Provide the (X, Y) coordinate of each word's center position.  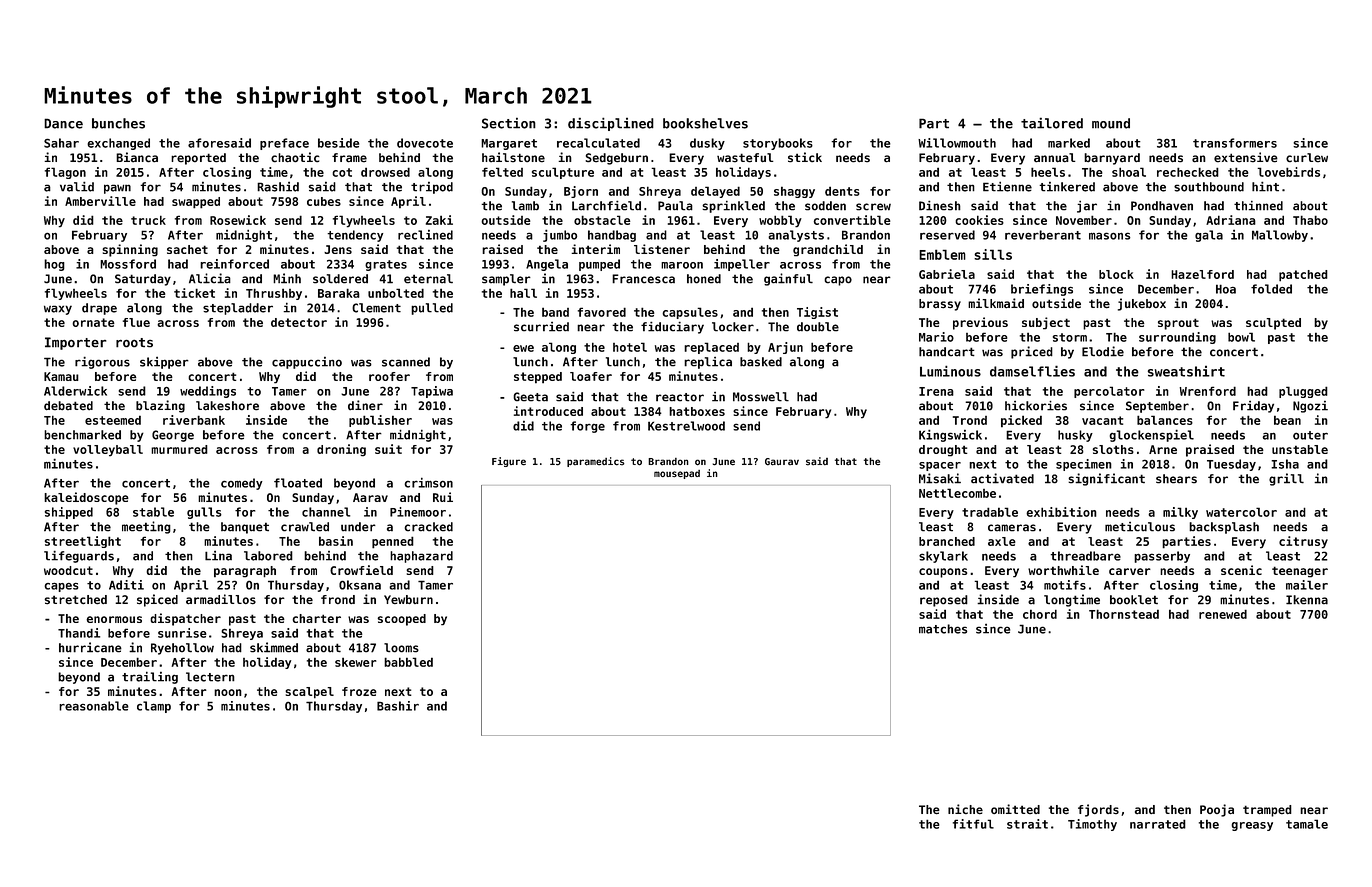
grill (1286, 479)
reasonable (94, 706)
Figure (509, 462)
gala (1209, 236)
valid (77, 187)
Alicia (210, 278)
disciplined (611, 124)
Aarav (370, 497)
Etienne (1007, 187)
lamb (525, 206)
